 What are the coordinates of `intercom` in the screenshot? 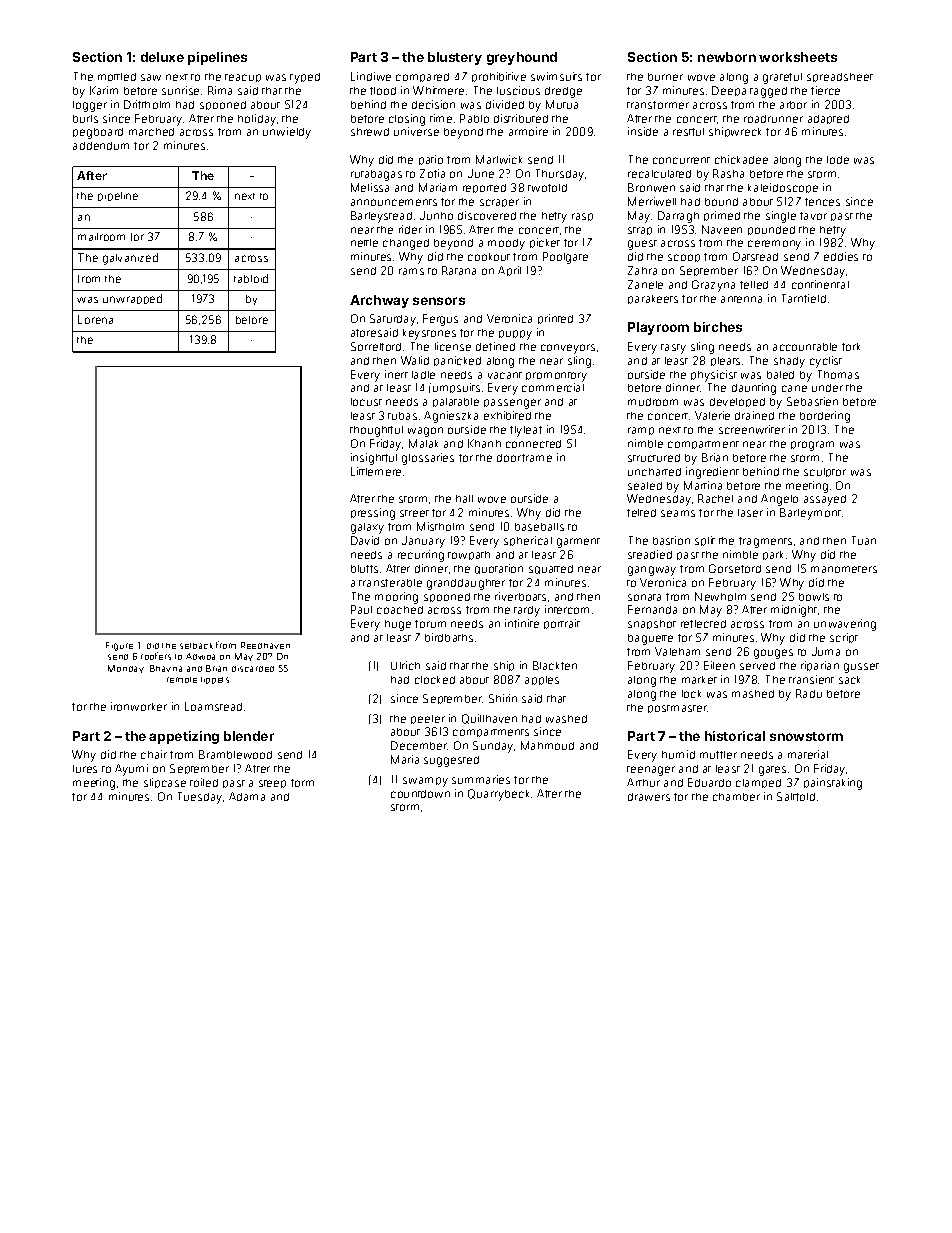 It's located at (567, 609).
